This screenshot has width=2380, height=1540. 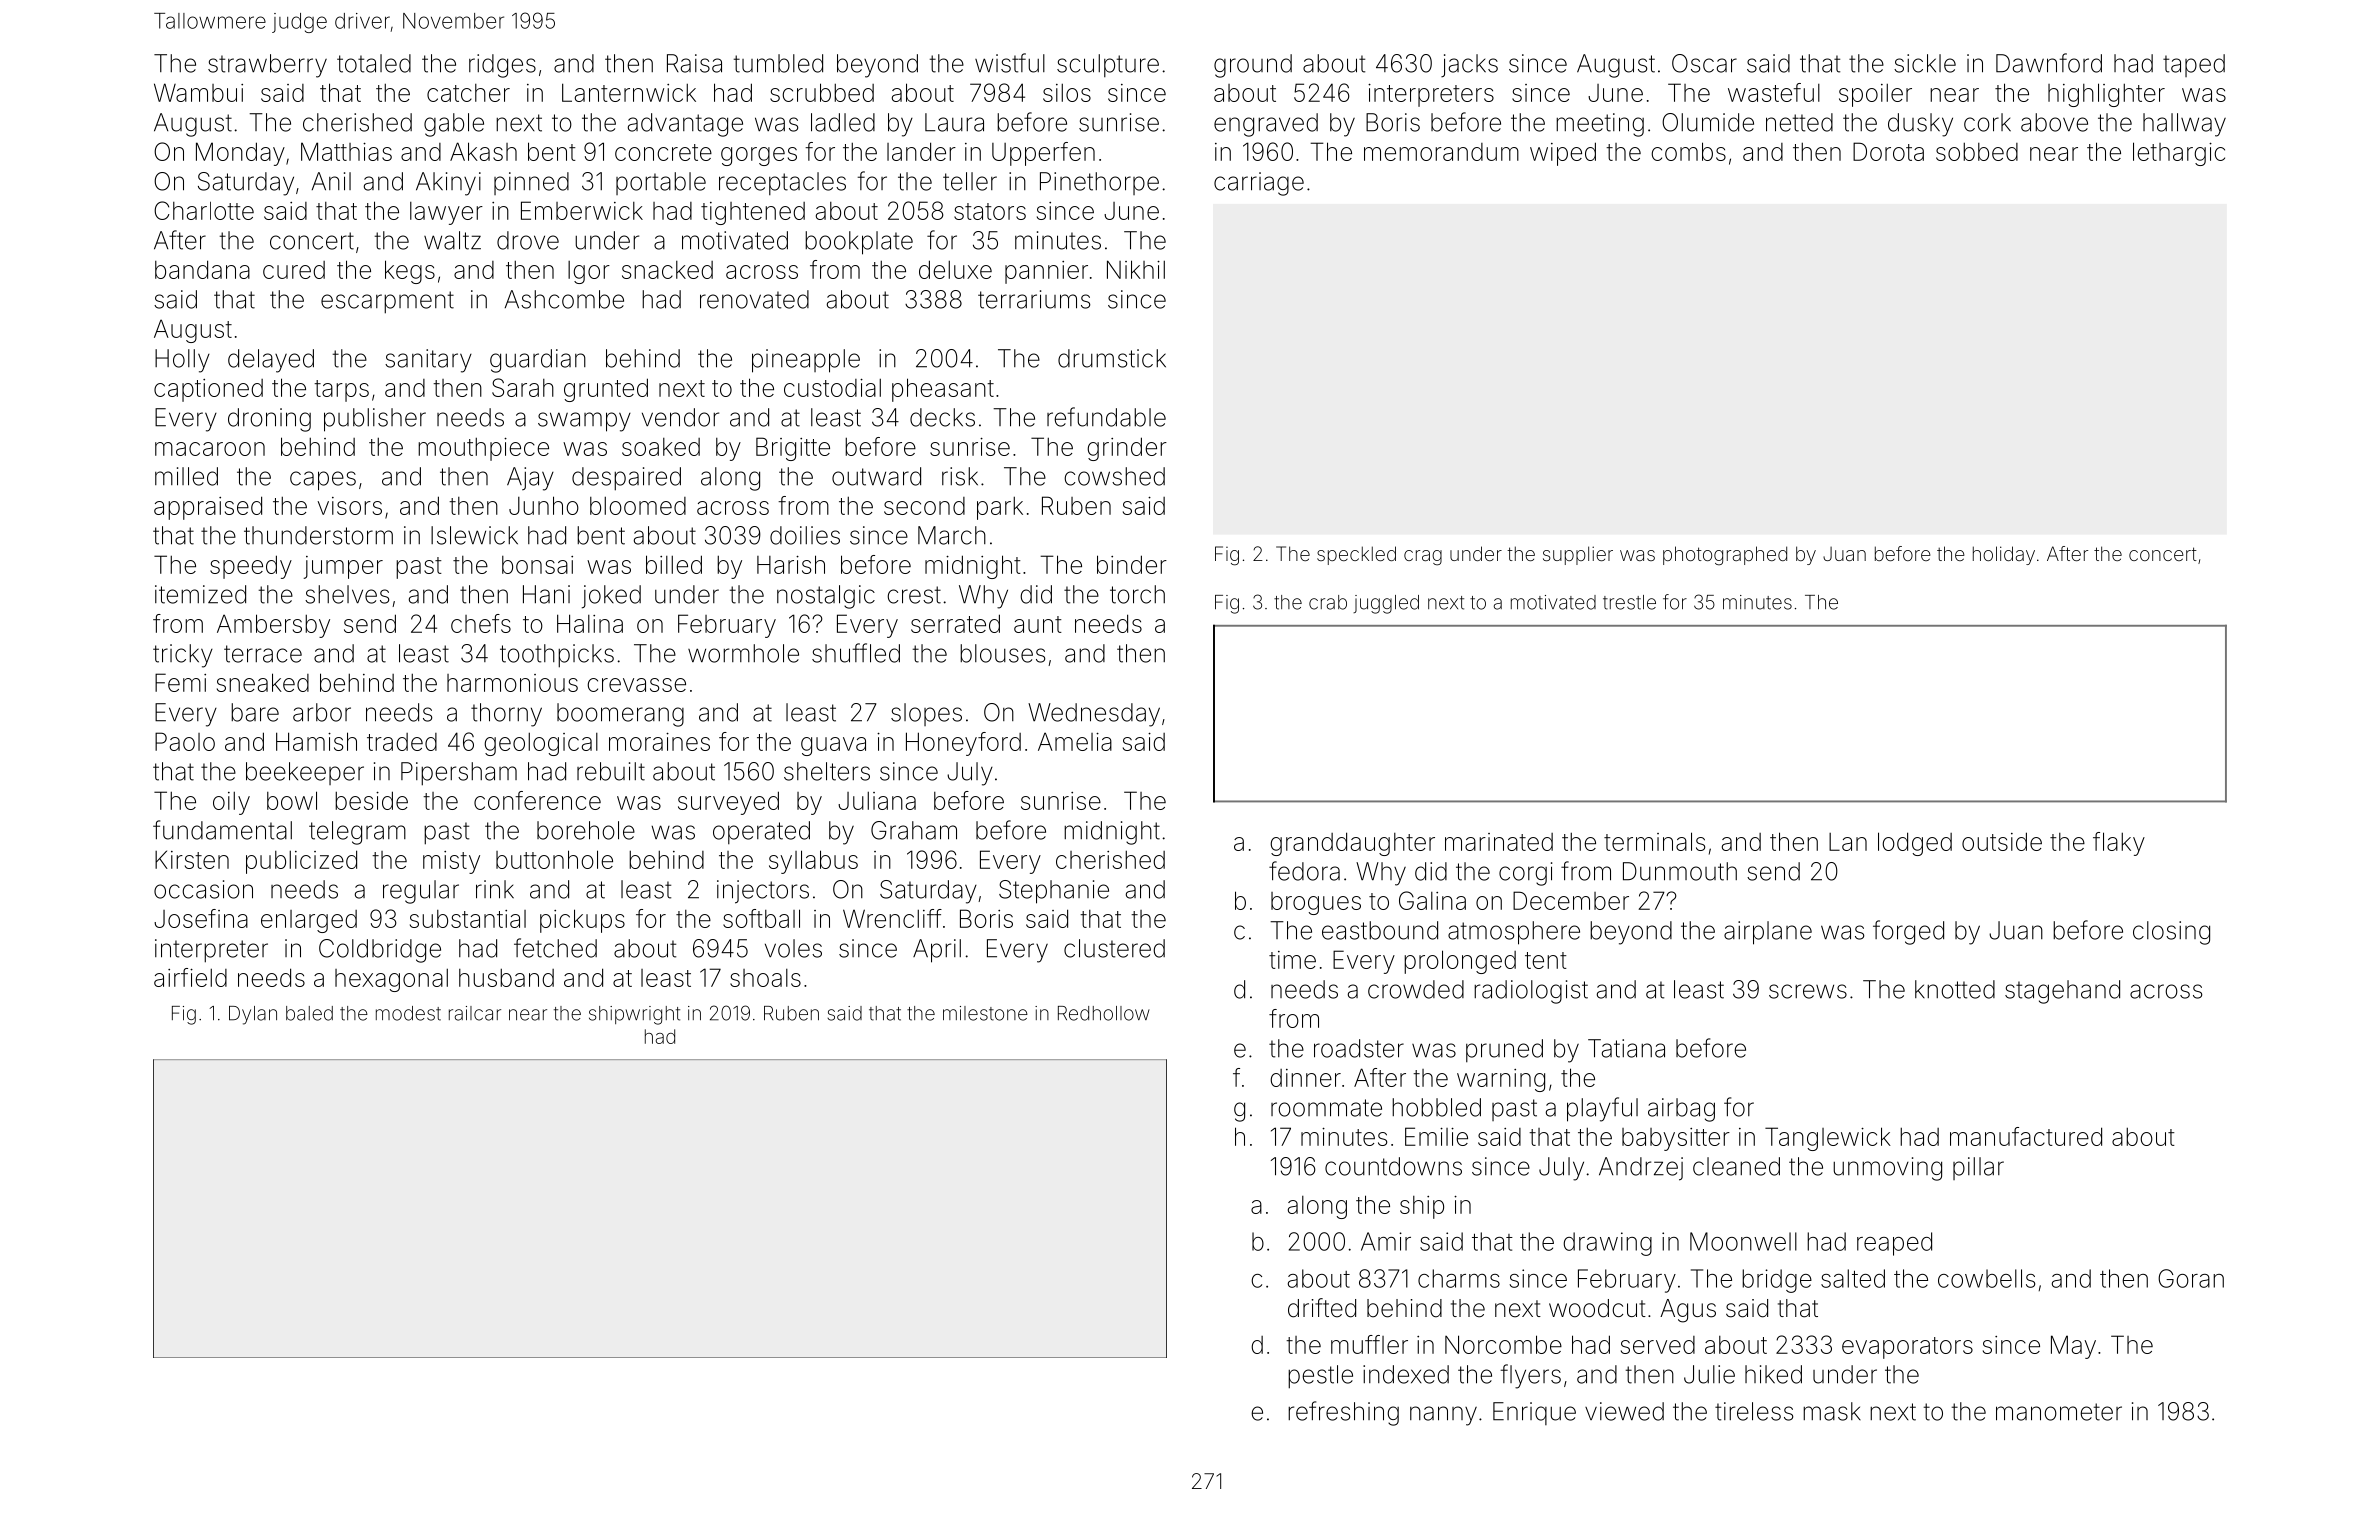 What do you see at coordinates (782, 183) in the screenshot?
I see `receptacles` at bounding box center [782, 183].
